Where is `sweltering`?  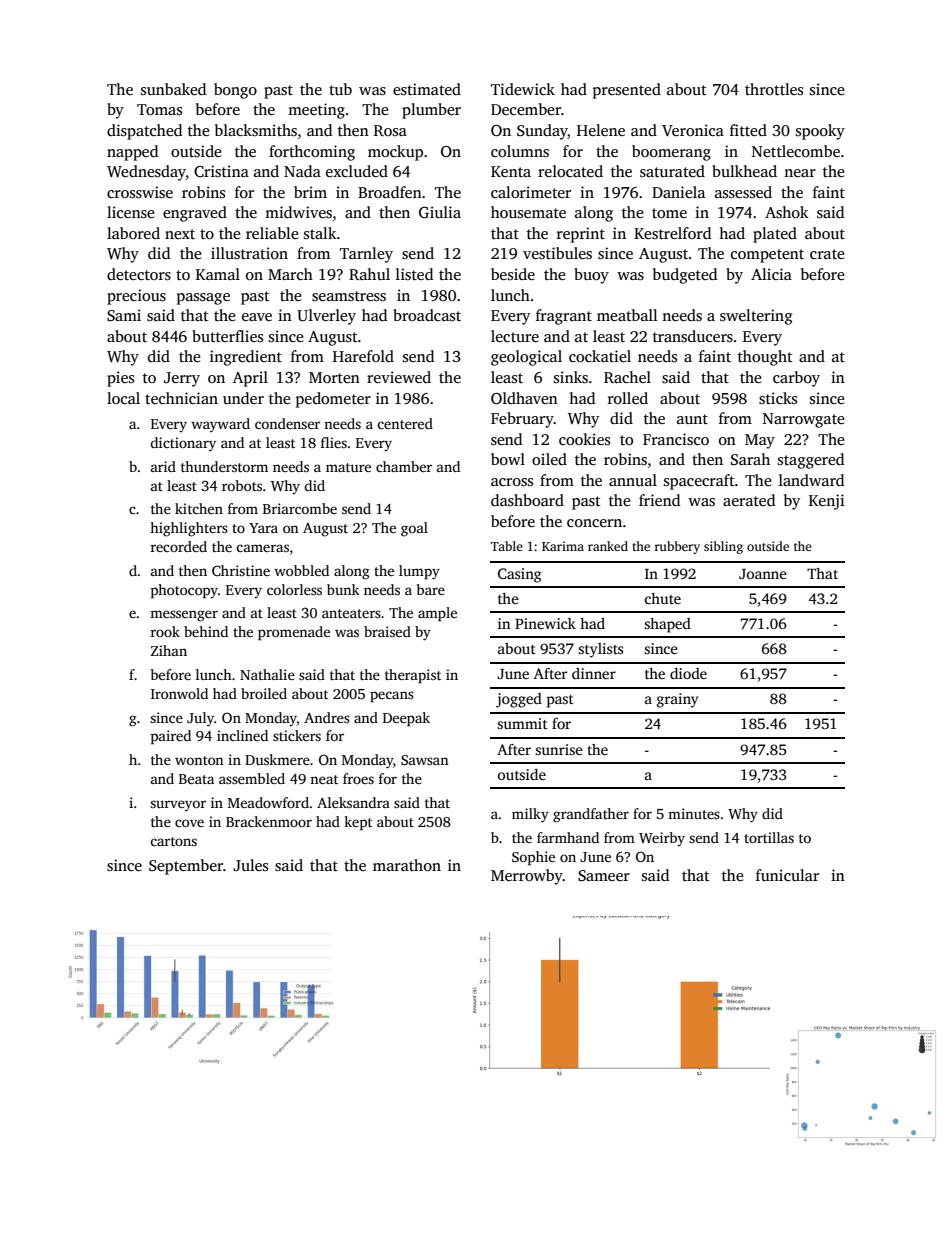 sweltering is located at coordinates (756, 317).
